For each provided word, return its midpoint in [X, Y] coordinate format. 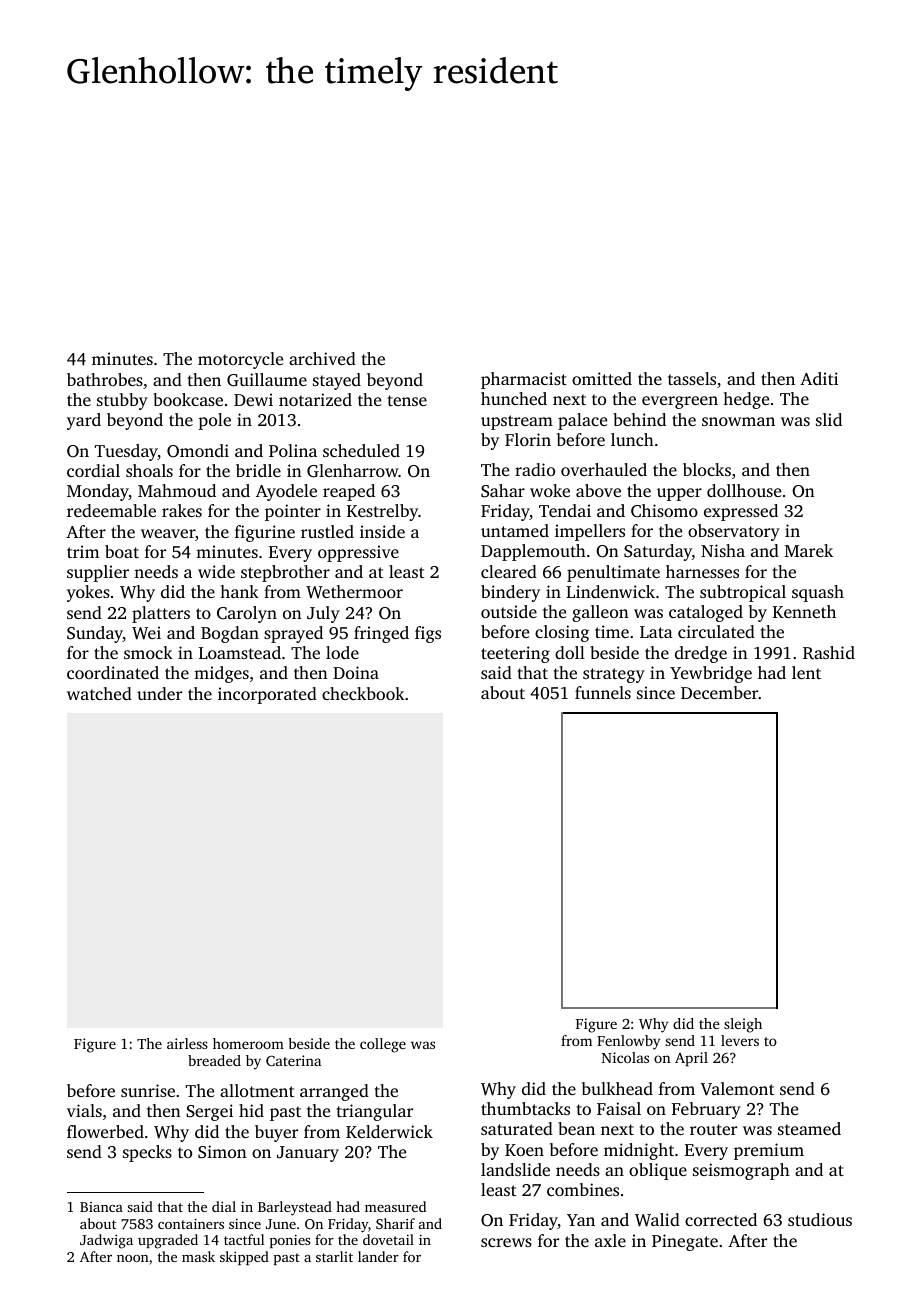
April [691, 1059]
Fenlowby [628, 1042]
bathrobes [105, 379]
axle [610, 1240]
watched [99, 693]
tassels [692, 378]
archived [322, 358]
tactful [244, 1239]
